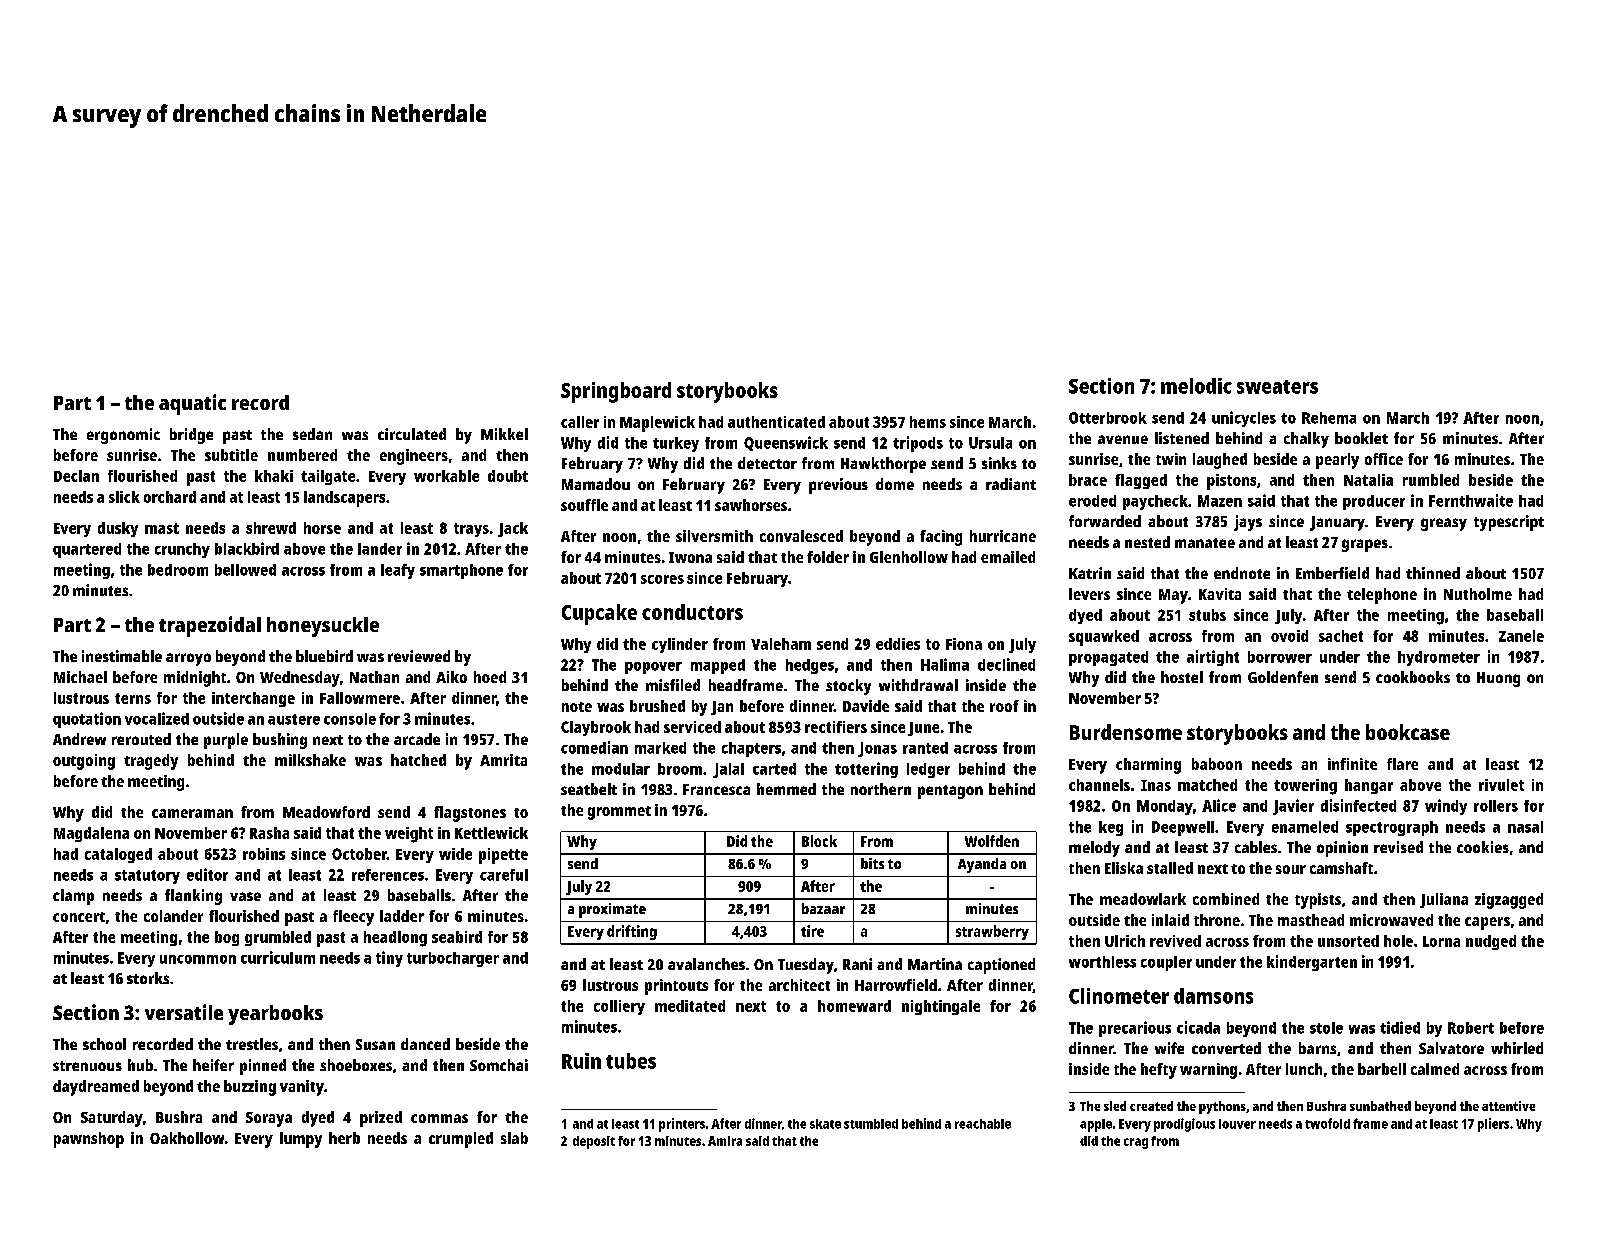 The width and height of the screenshot is (1597, 1234). I want to click on Block, so click(819, 841).
